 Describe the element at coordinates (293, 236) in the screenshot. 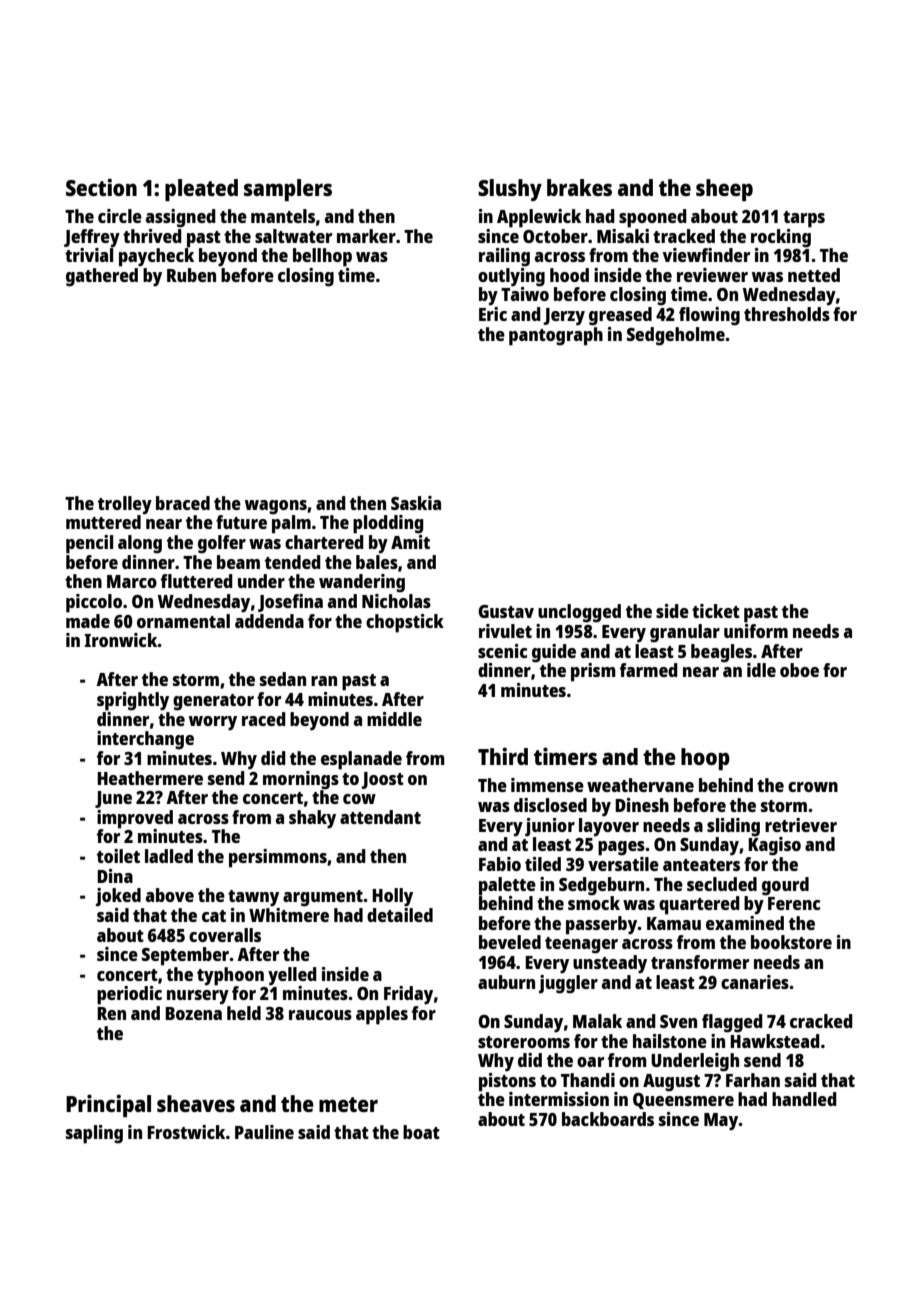

I see `saltwater` at that location.
